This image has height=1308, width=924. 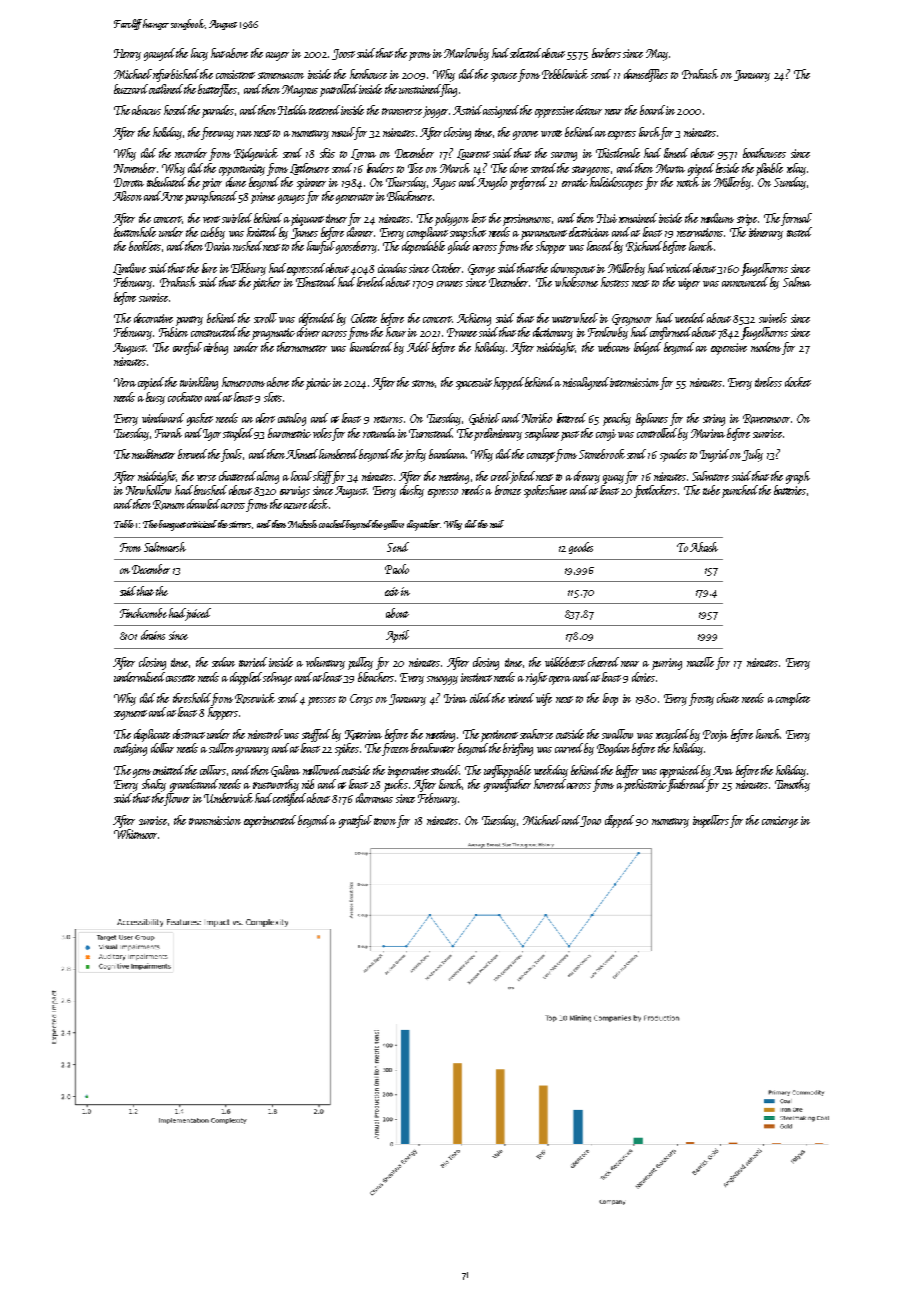 I want to click on experimented, so click(x=270, y=821).
